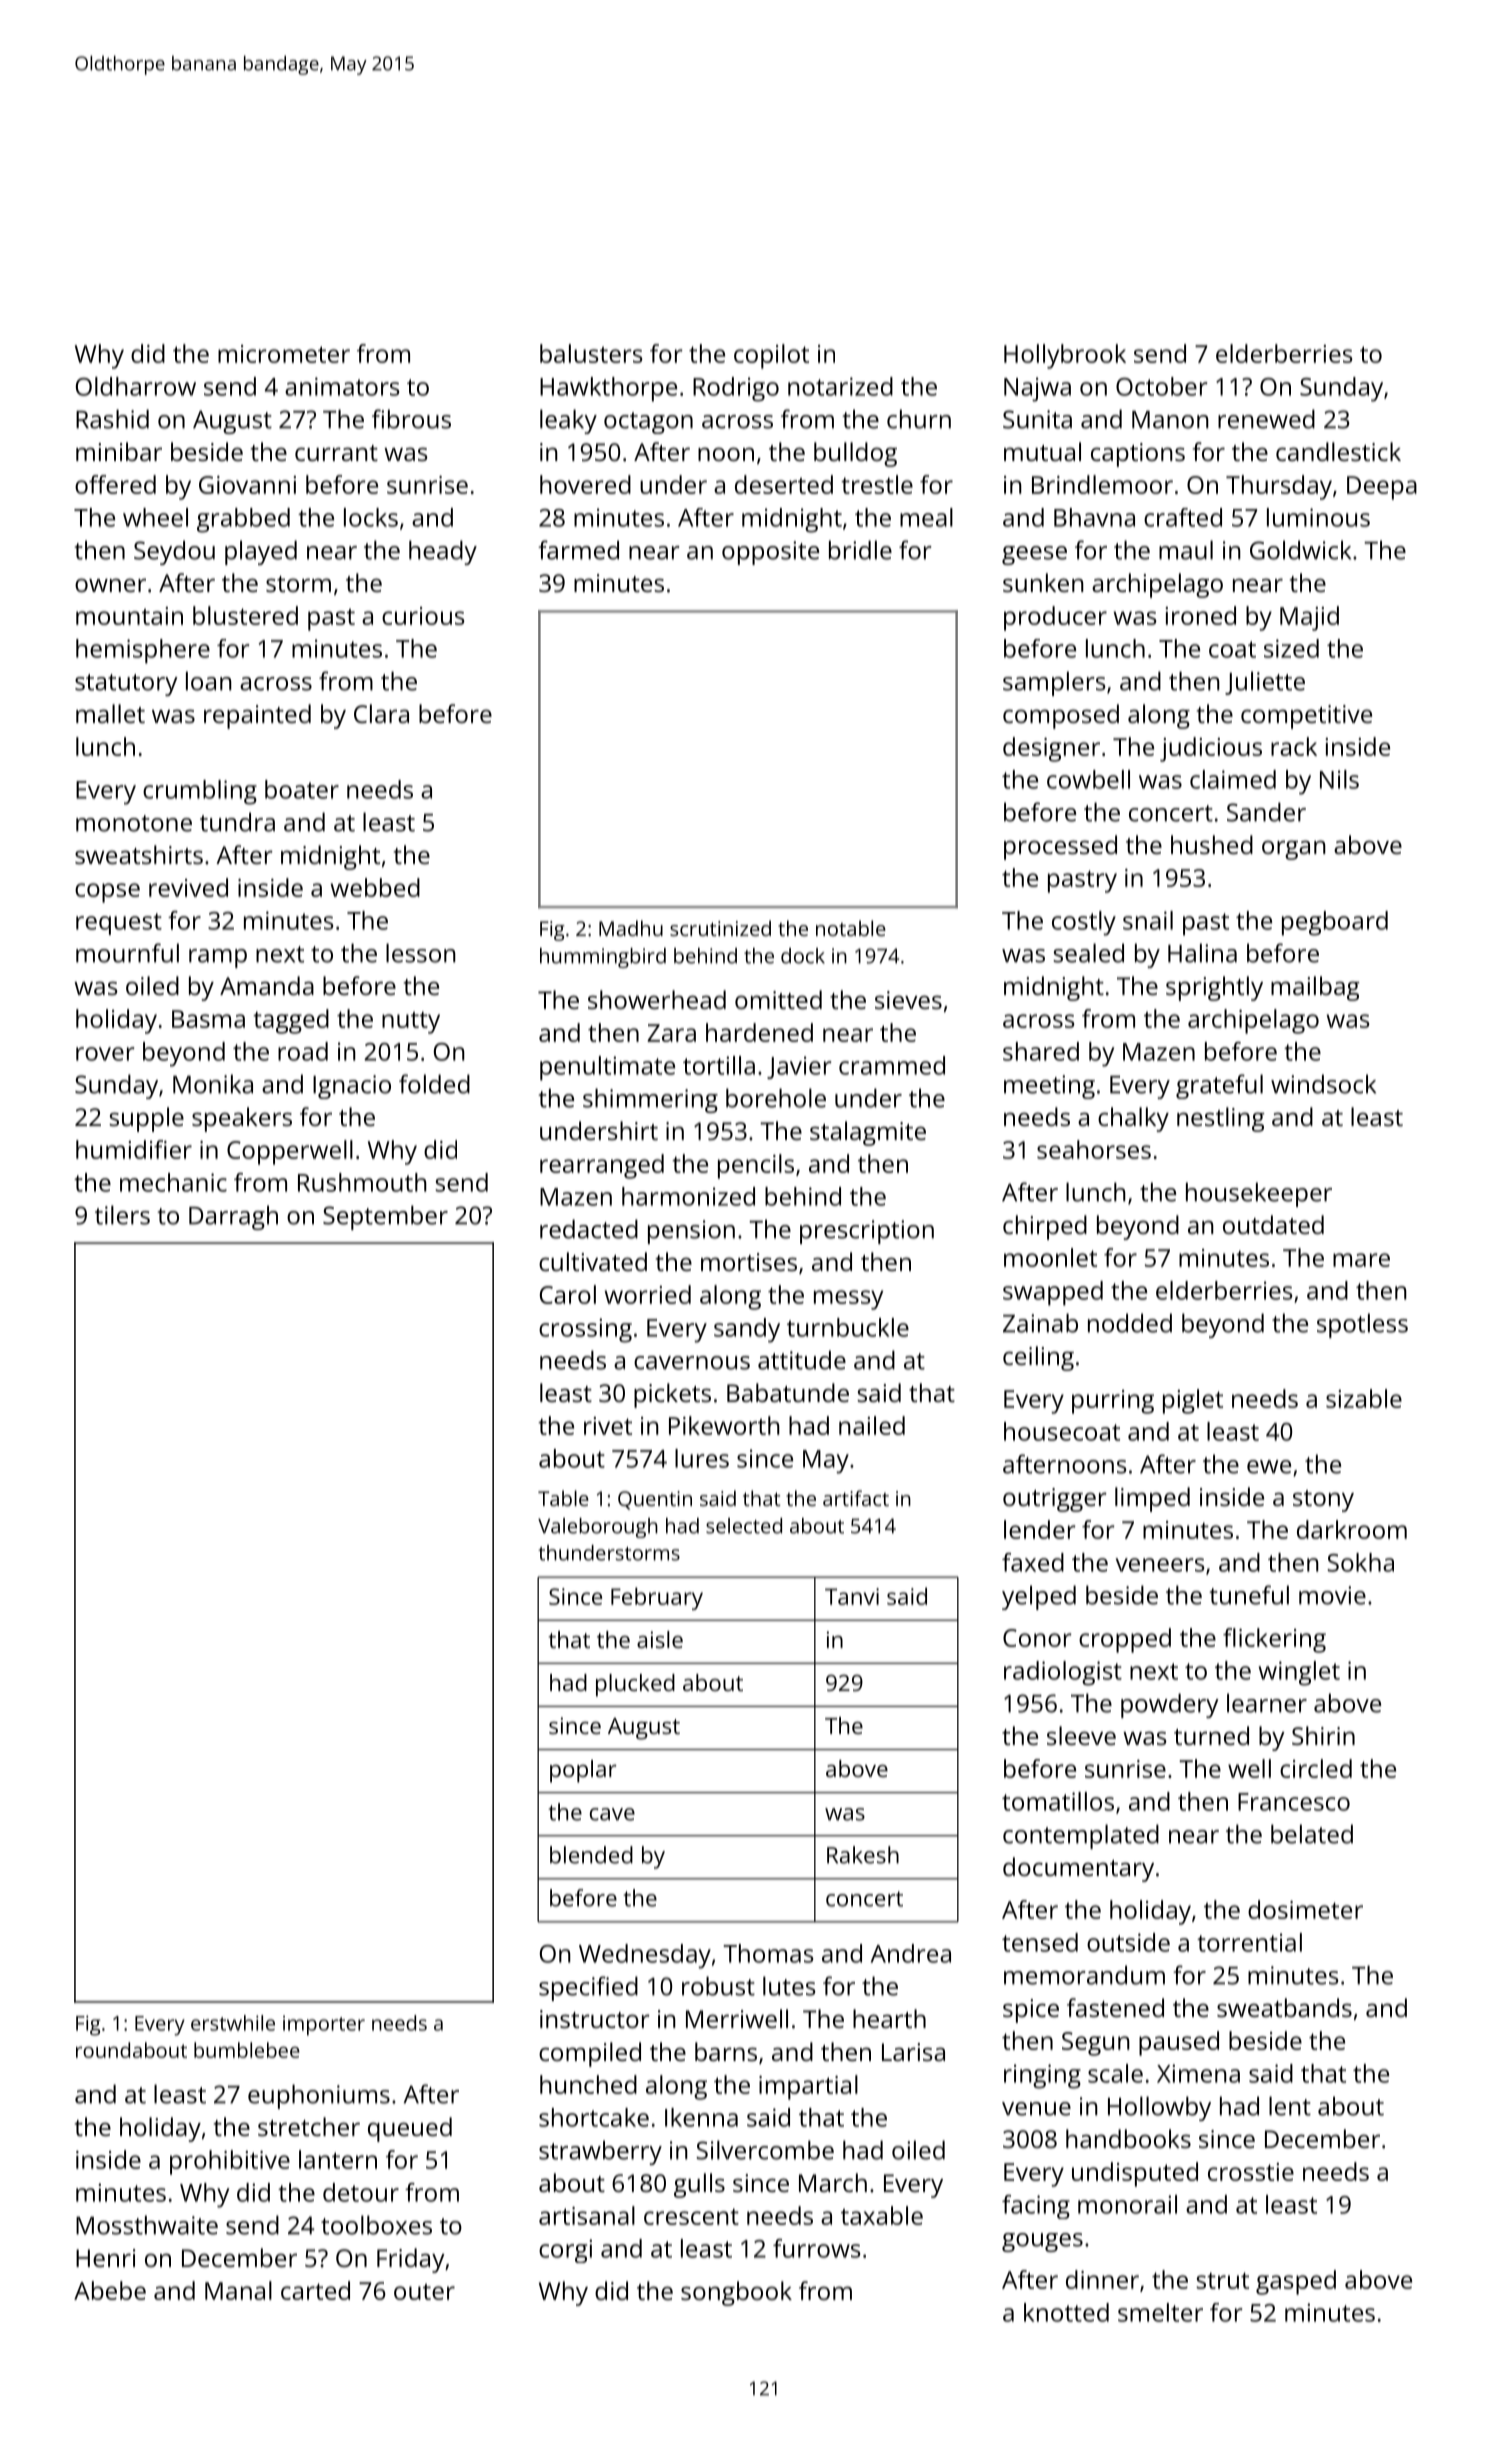 Image resolution: width=1496 pixels, height=2464 pixels. Describe the element at coordinates (1266, 419) in the screenshot. I see `renewed` at that location.
